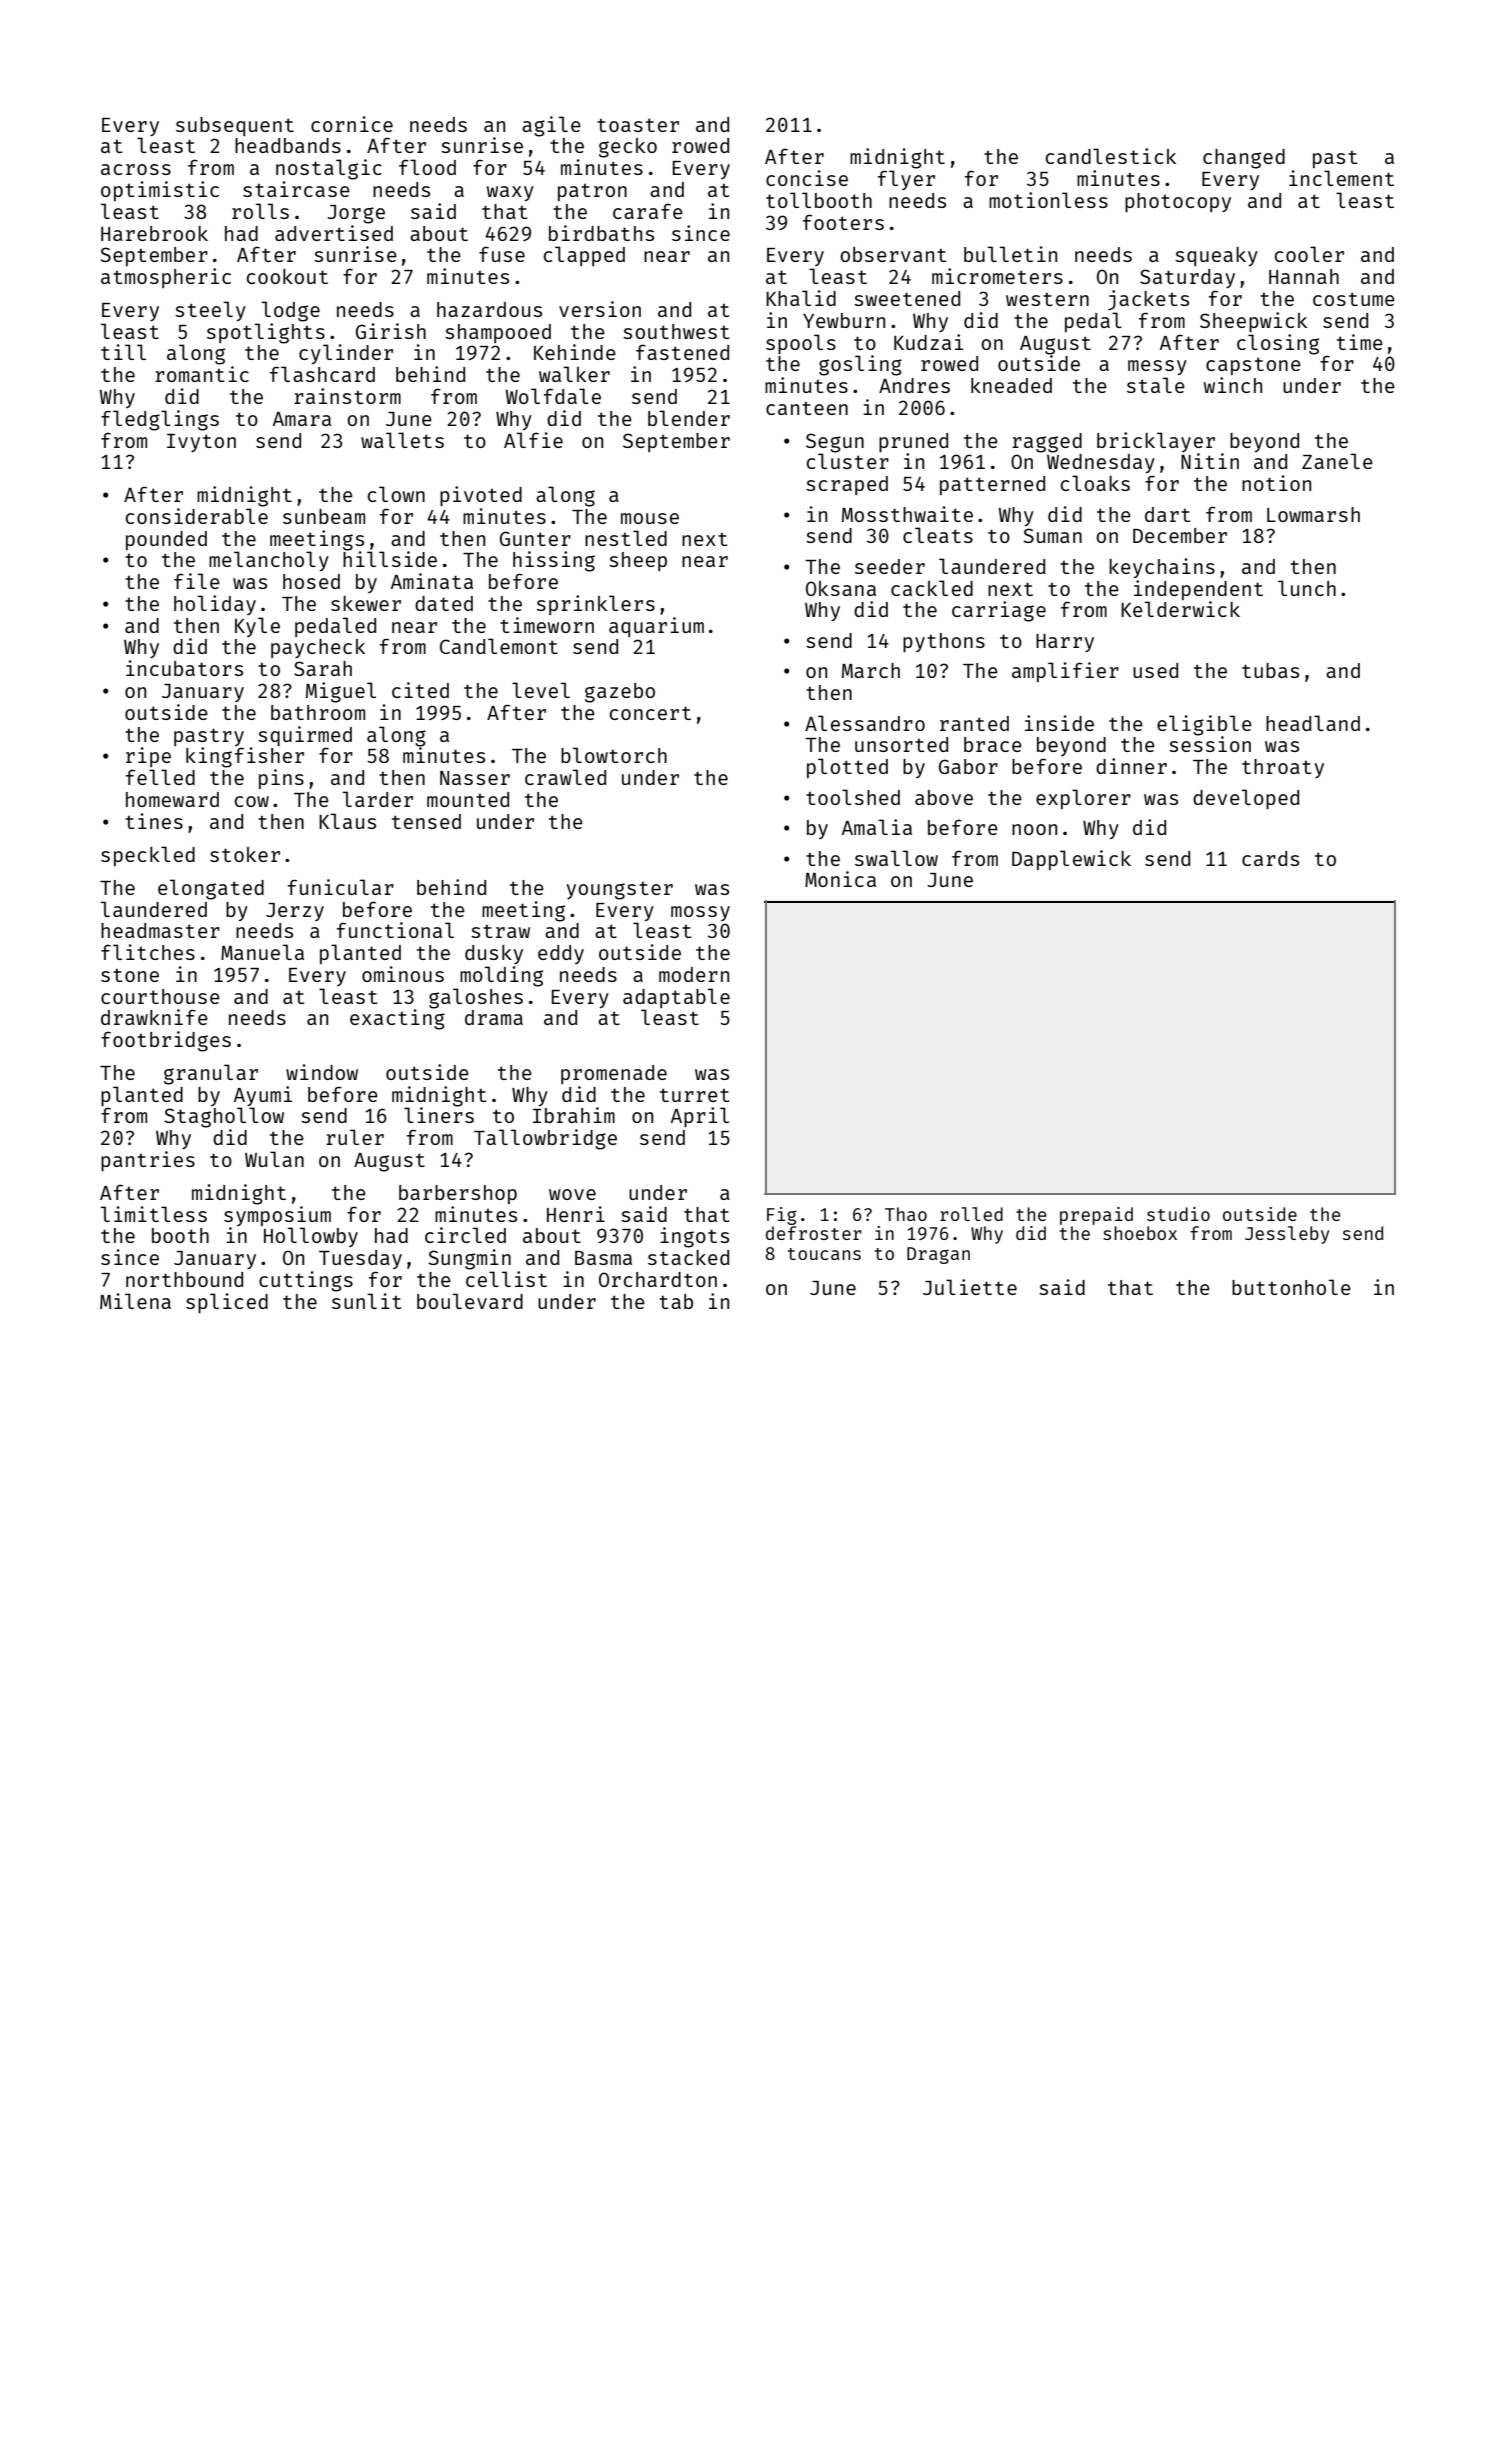 This image has height=2464, width=1496. Describe the element at coordinates (801, 344) in the image. I see `spools` at that location.
